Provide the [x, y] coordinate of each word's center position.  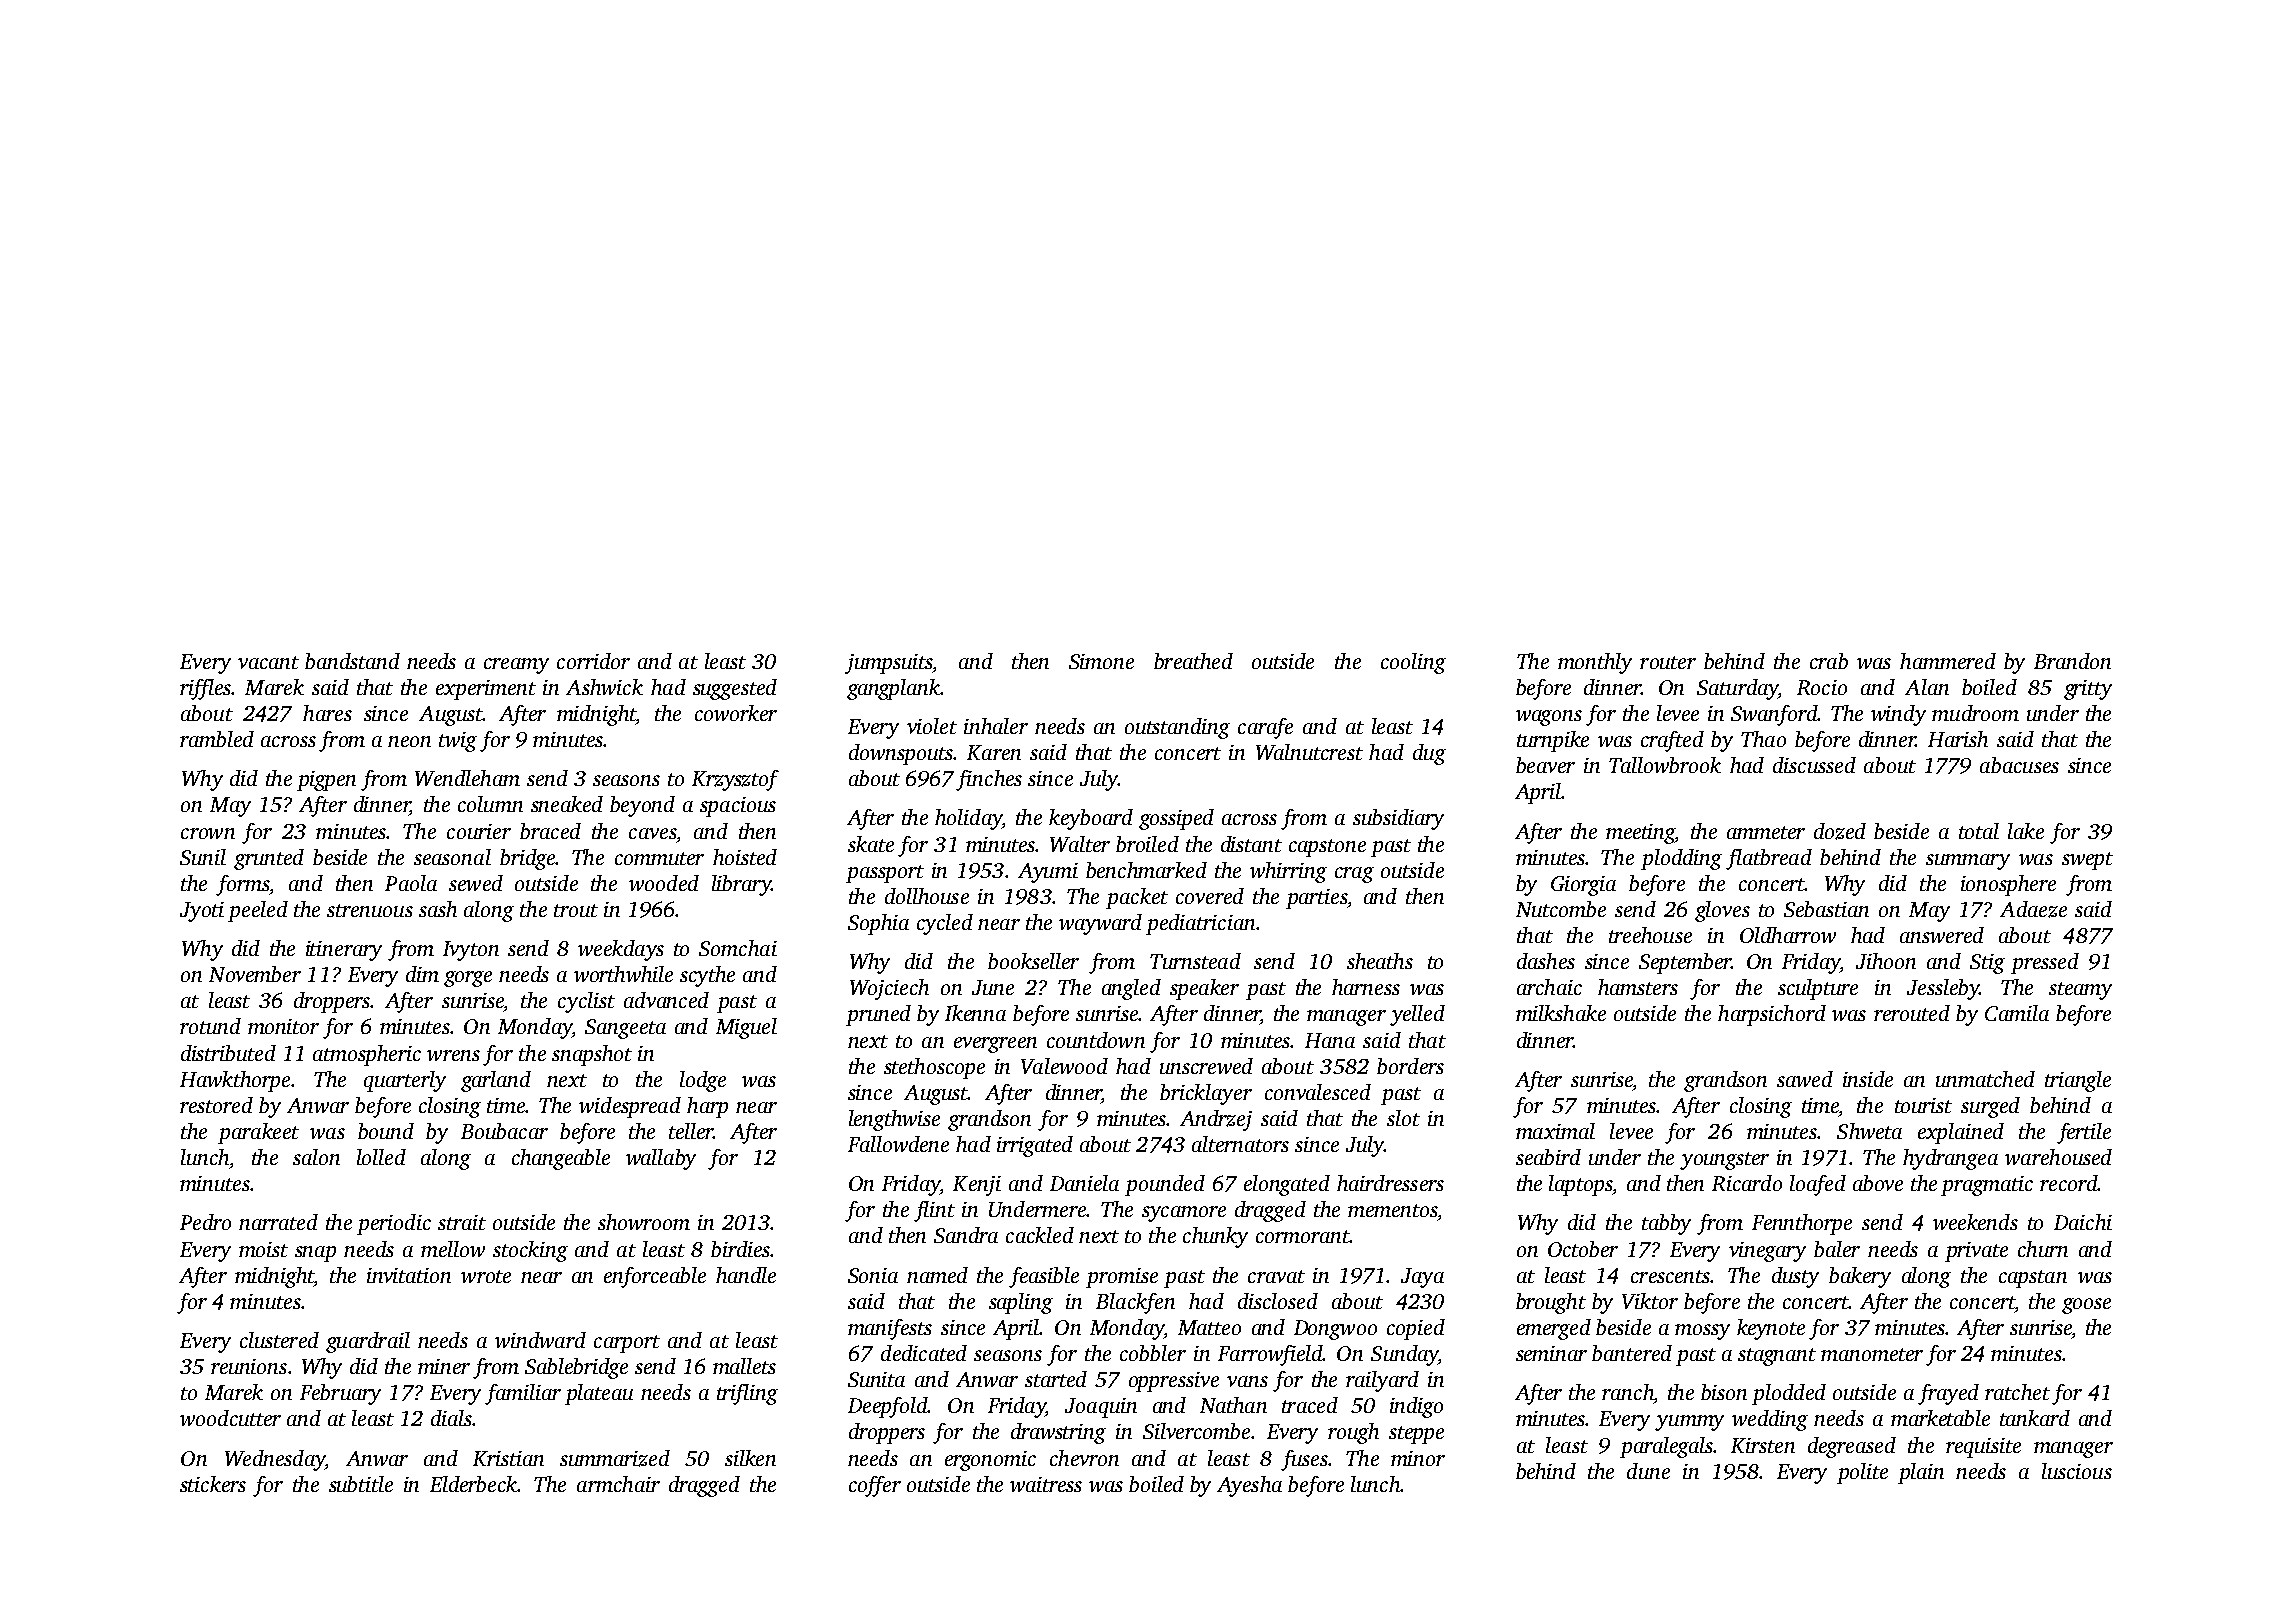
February [340, 1394]
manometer [1872, 1354]
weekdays [621, 950]
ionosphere [2008, 885]
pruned [878, 1015]
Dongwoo [1335, 1330]
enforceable [655, 1277]
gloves [1722, 911]
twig [458, 742]
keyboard [1091, 819]
